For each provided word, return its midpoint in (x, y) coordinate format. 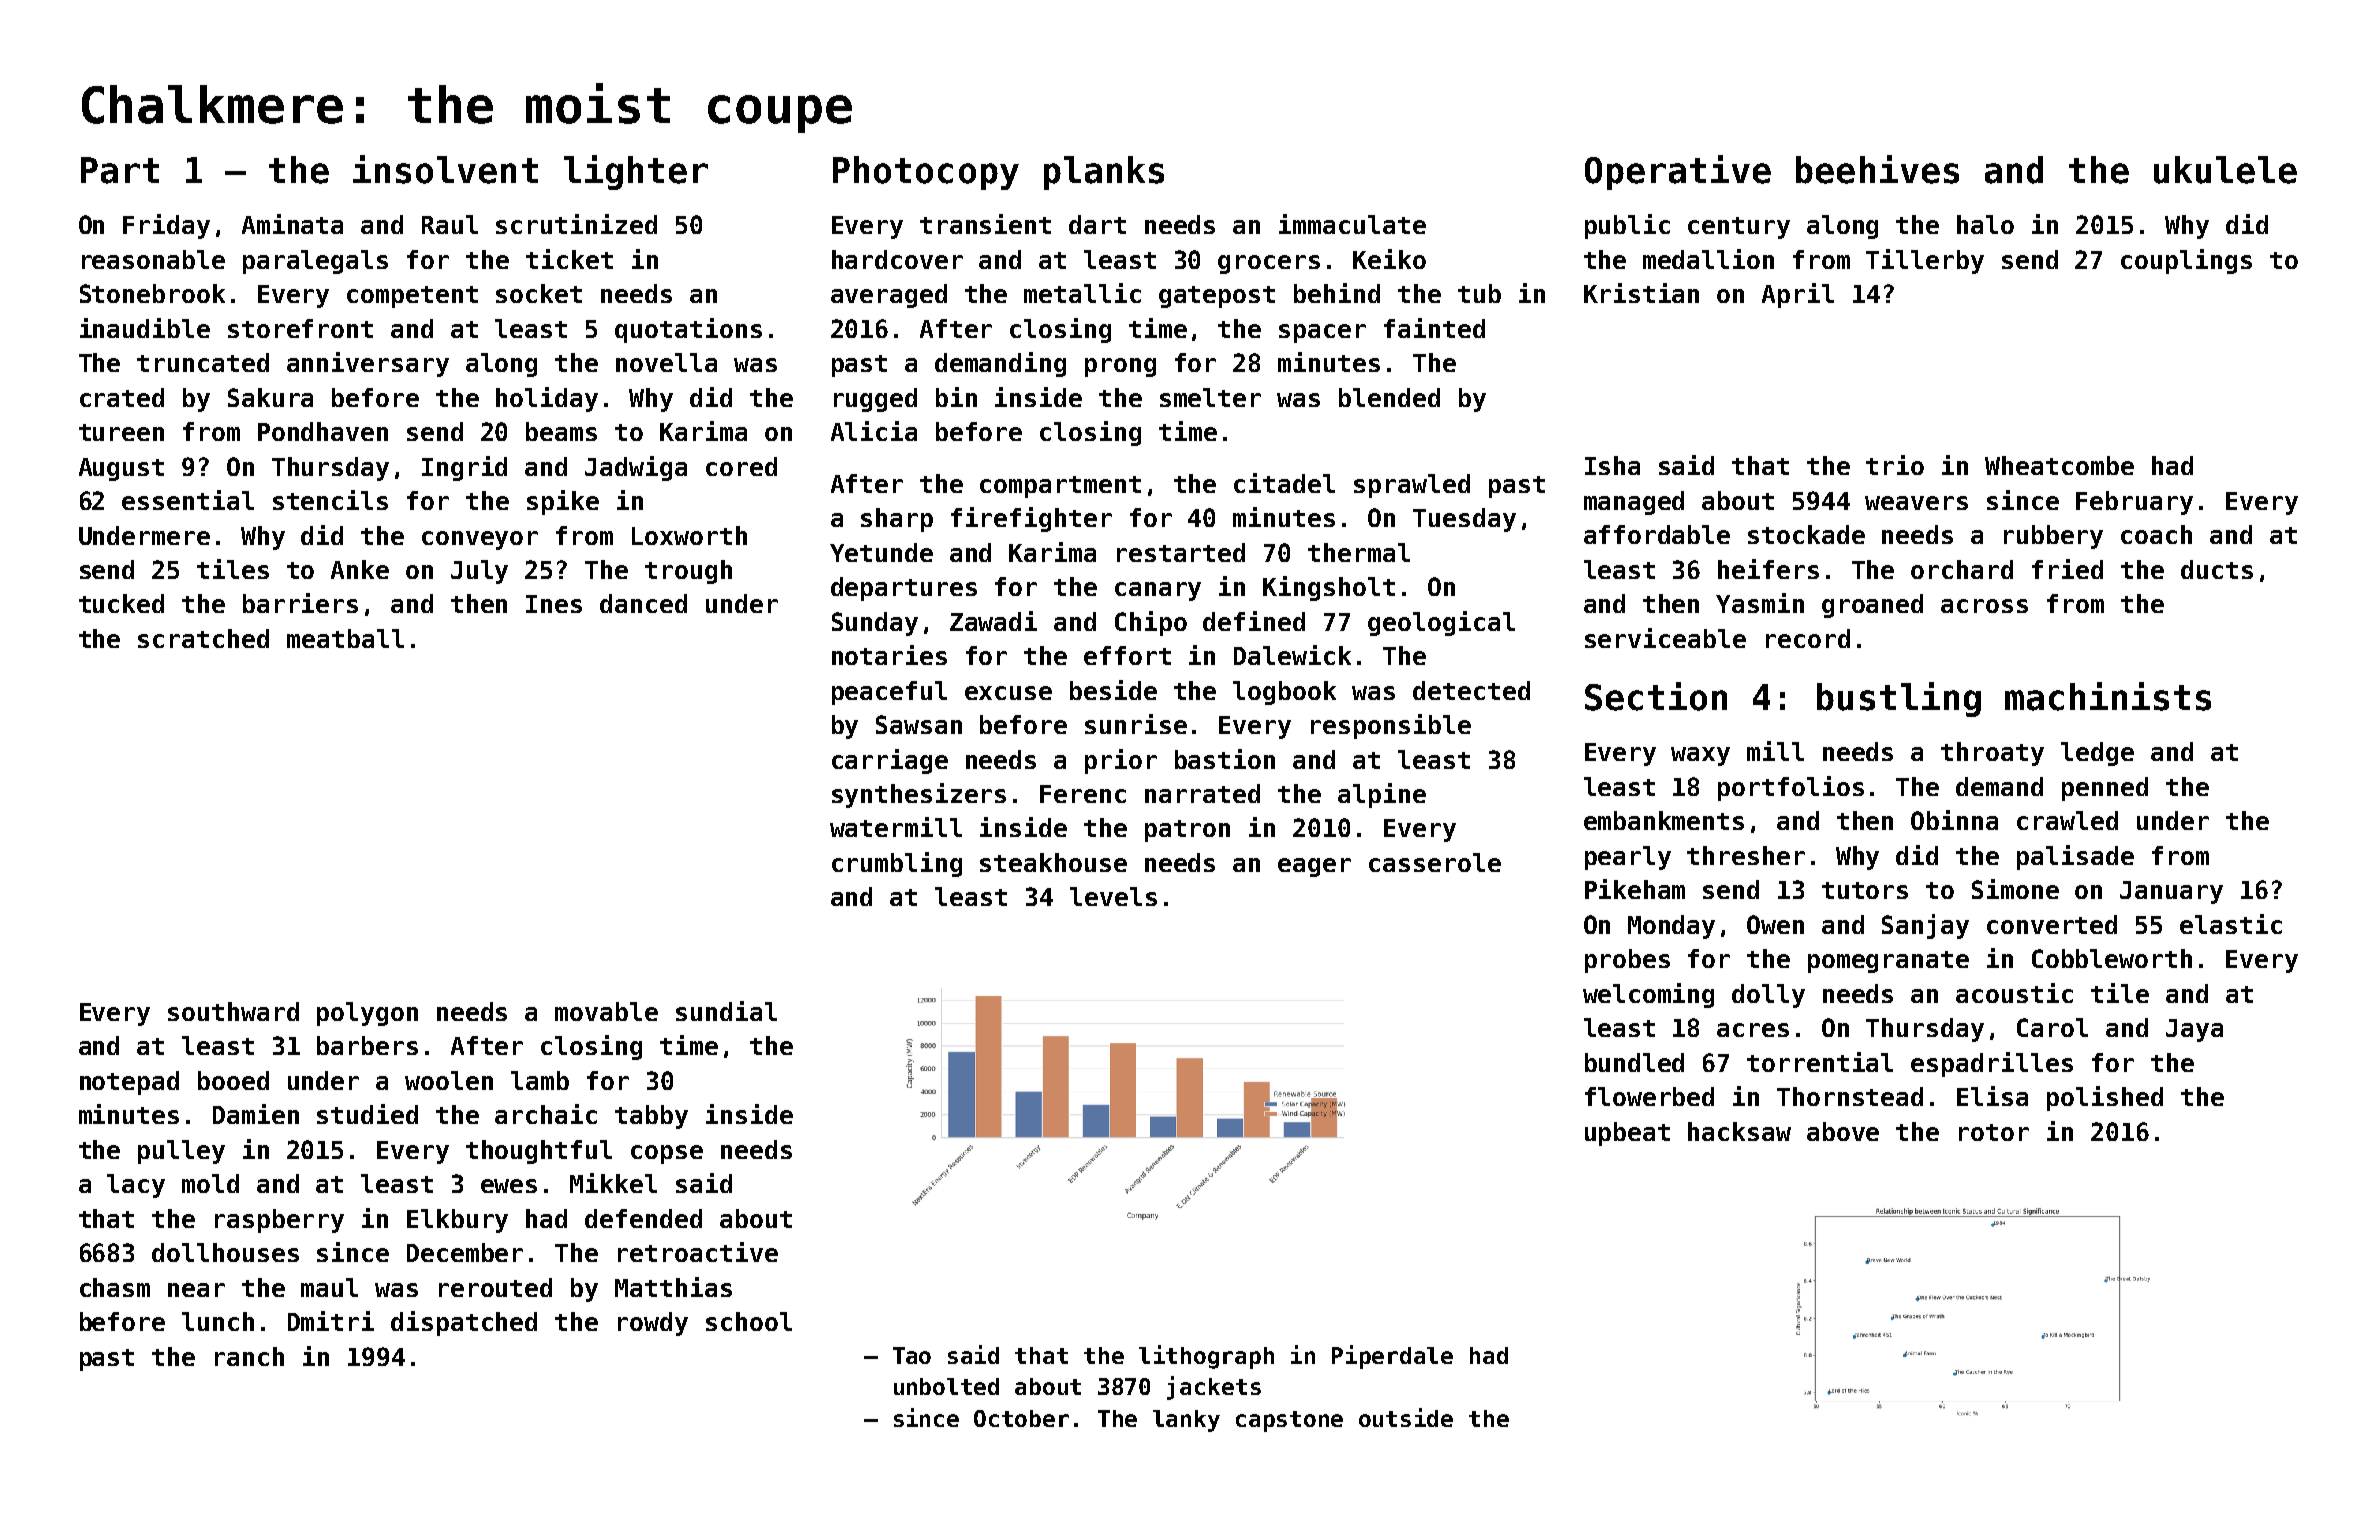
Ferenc (1083, 794)
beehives (1877, 169)
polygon (367, 1014)
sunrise (1136, 724)
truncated (203, 362)
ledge (2097, 754)
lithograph (1206, 1357)
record (1808, 638)
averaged (889, 296)
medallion (1708, 259)
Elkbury (457, 1221)
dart (1097, 224)
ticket (569, 259)
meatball (345, 638)
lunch (218, 1321)
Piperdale (1392, 1357)
